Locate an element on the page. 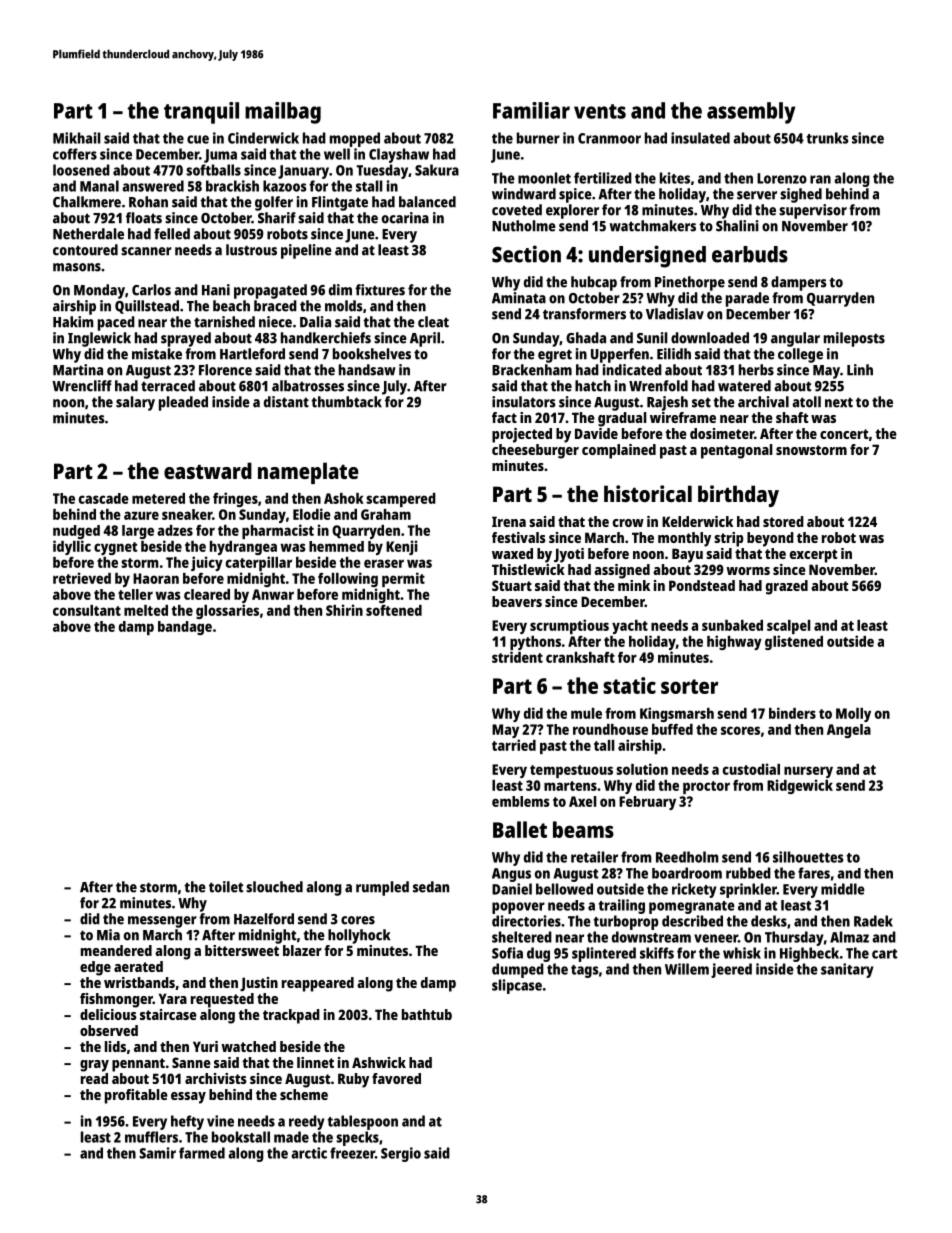 This image has width=952, height=1233. April is located at coordinates (425, 339).
